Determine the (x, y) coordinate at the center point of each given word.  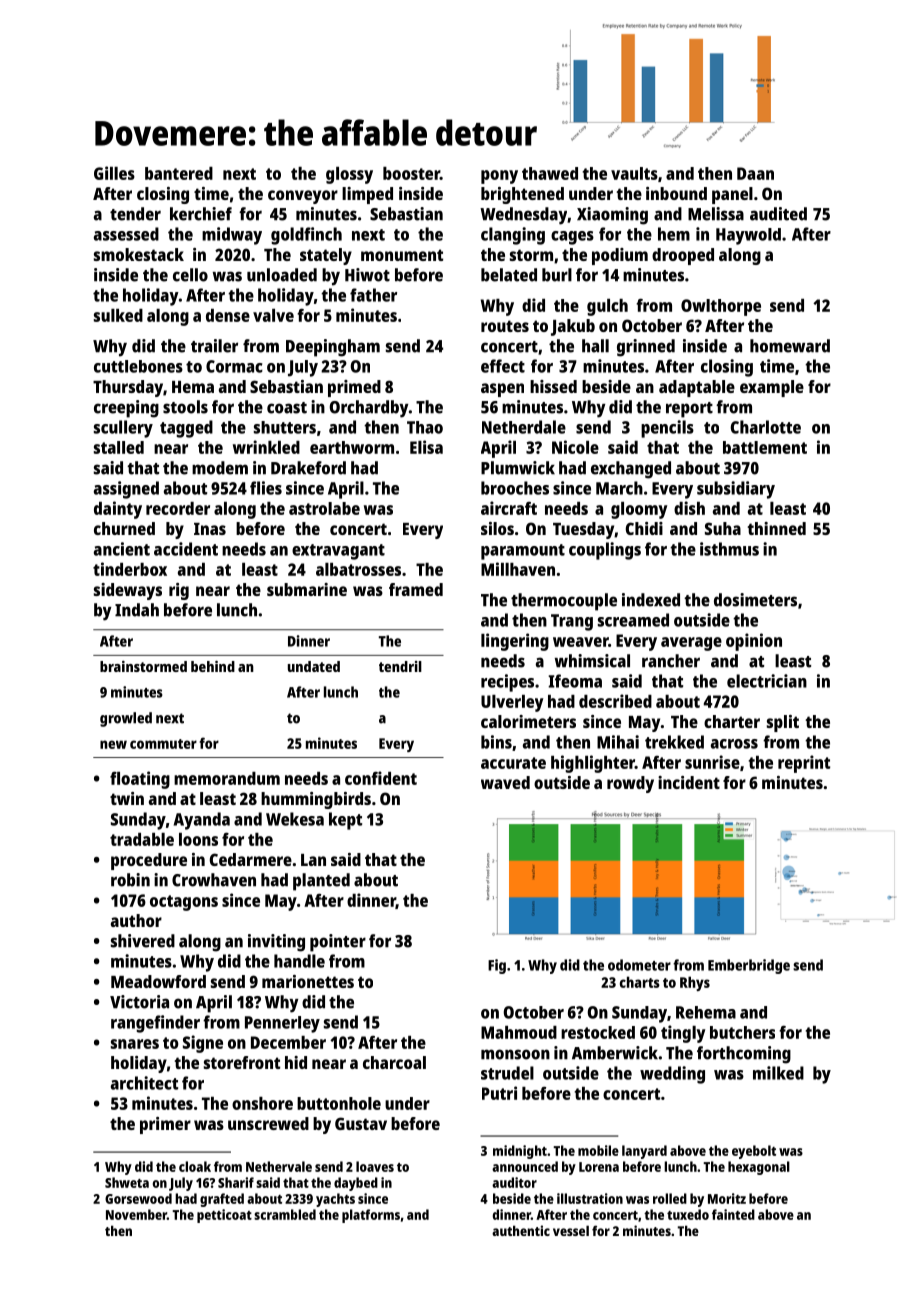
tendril (400, 666)
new (113, 744)
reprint (804, 764)
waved (505, 782)
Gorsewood (138, 1198)
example (772, 388)
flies (266, 488)
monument (402, 255)
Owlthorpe (721, 307)
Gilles (114, 173)
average (691, 644)
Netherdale (524, 427)
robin (130, 880)
